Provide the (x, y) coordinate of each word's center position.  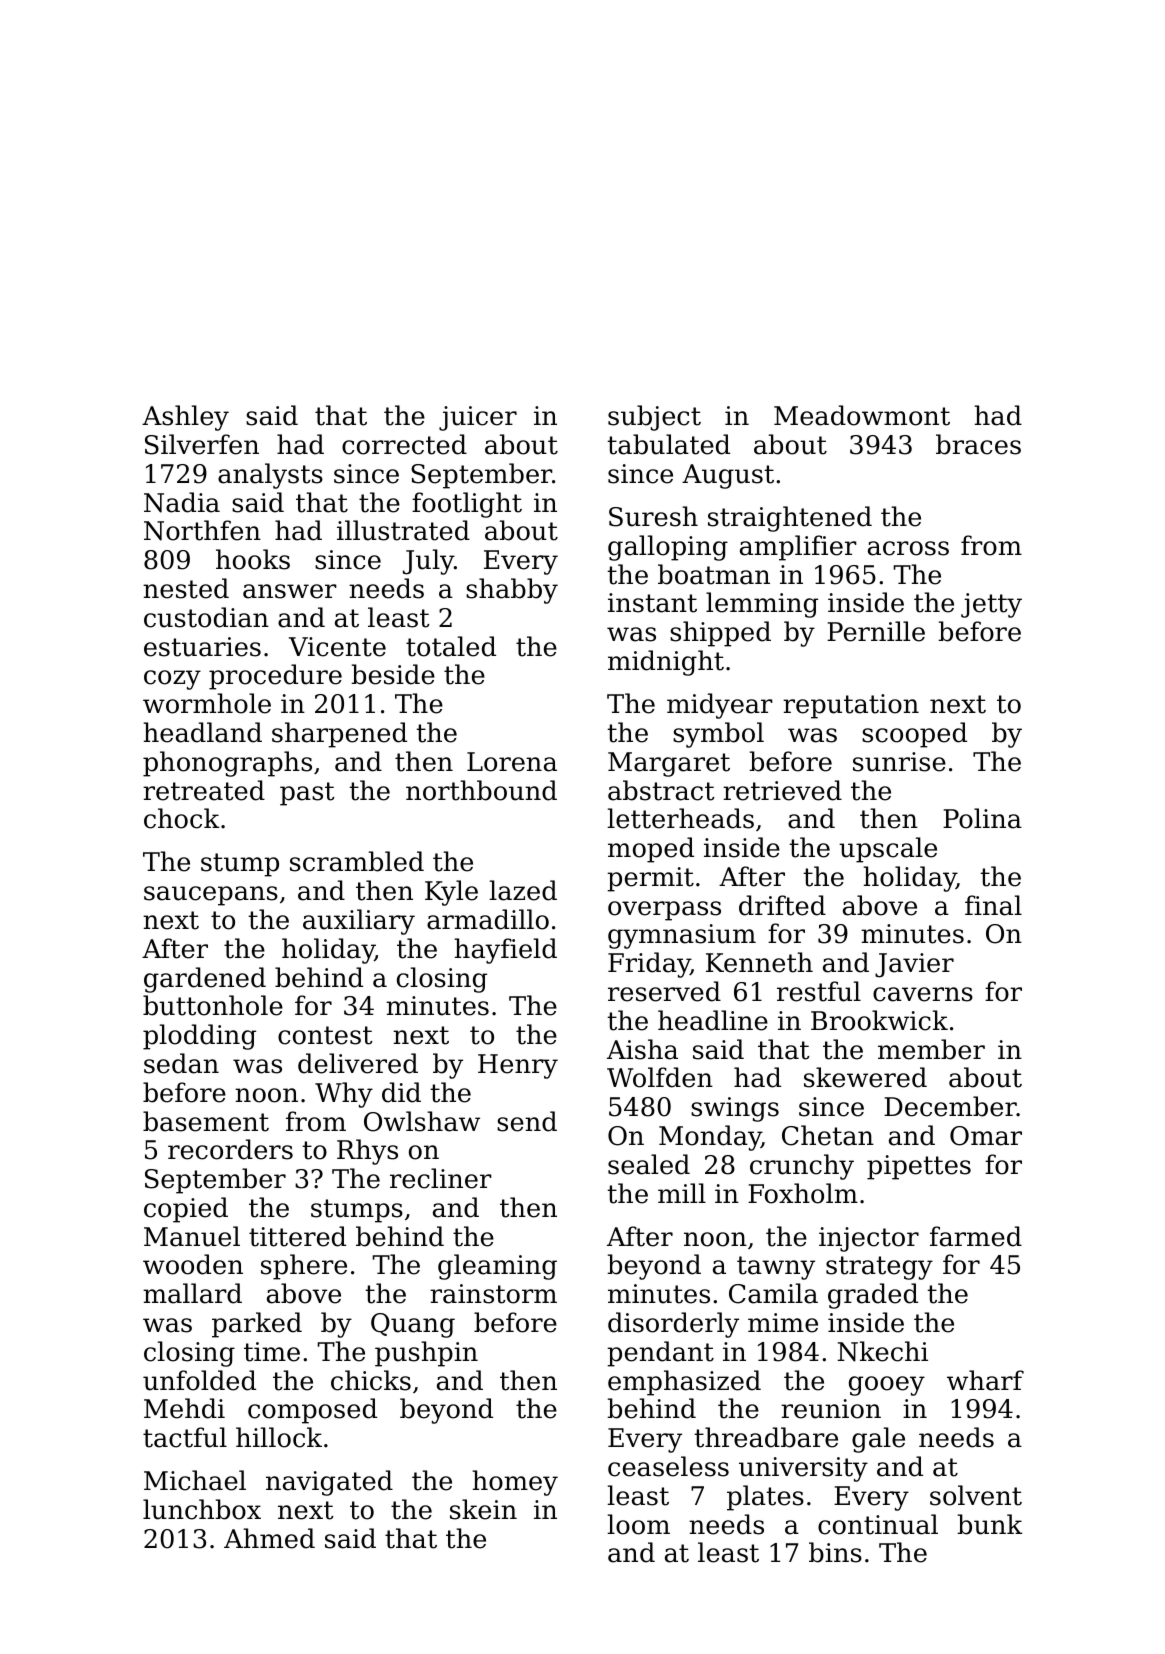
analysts (270, 476)
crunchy (802, 1167)
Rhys (367, 1152)
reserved (664, 991)
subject (654, 418)
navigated (329, 1483)
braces (978, 444)
